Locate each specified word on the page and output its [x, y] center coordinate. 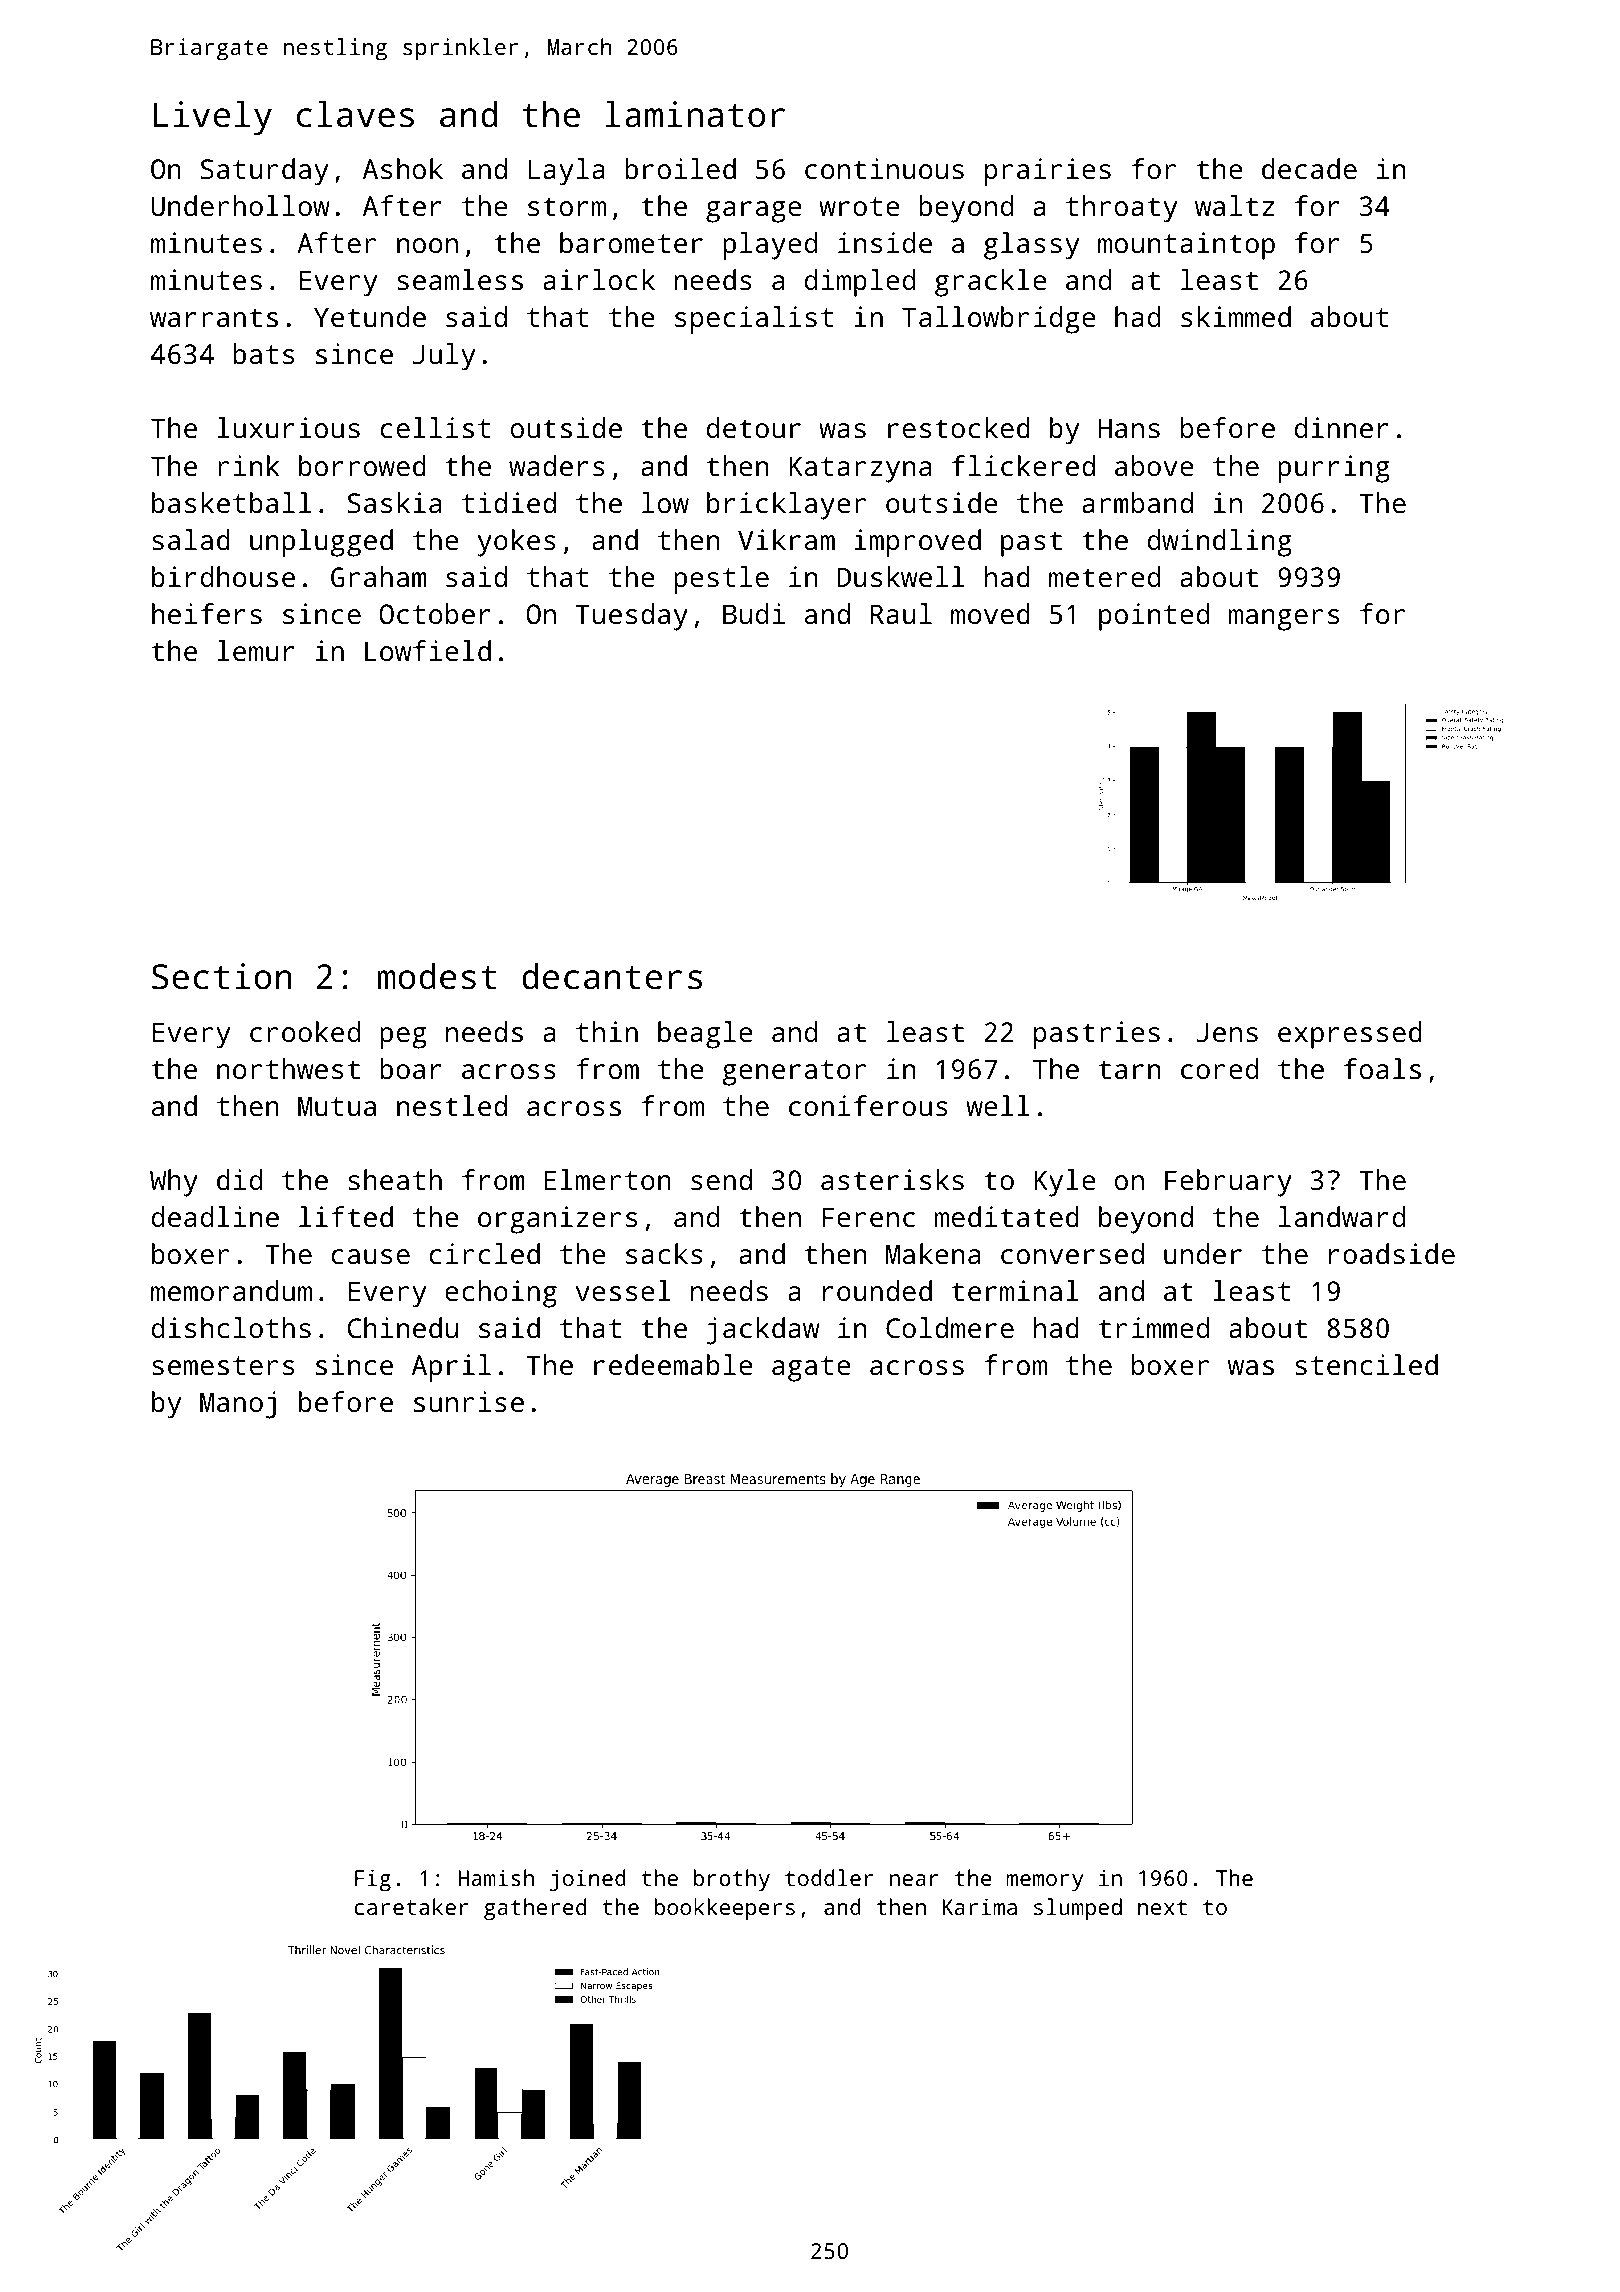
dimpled [860, 283]
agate [811, 1369]
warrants [214, 318]
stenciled [1366, 1365]
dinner [1342, 427]
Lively [213, 118]
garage [754, 212]
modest [437, 976]
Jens [1227, 1032]
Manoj [238, 1405]
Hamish [496, 1877]
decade [1309, 168]
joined [588, 1880]
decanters [612, 976]
